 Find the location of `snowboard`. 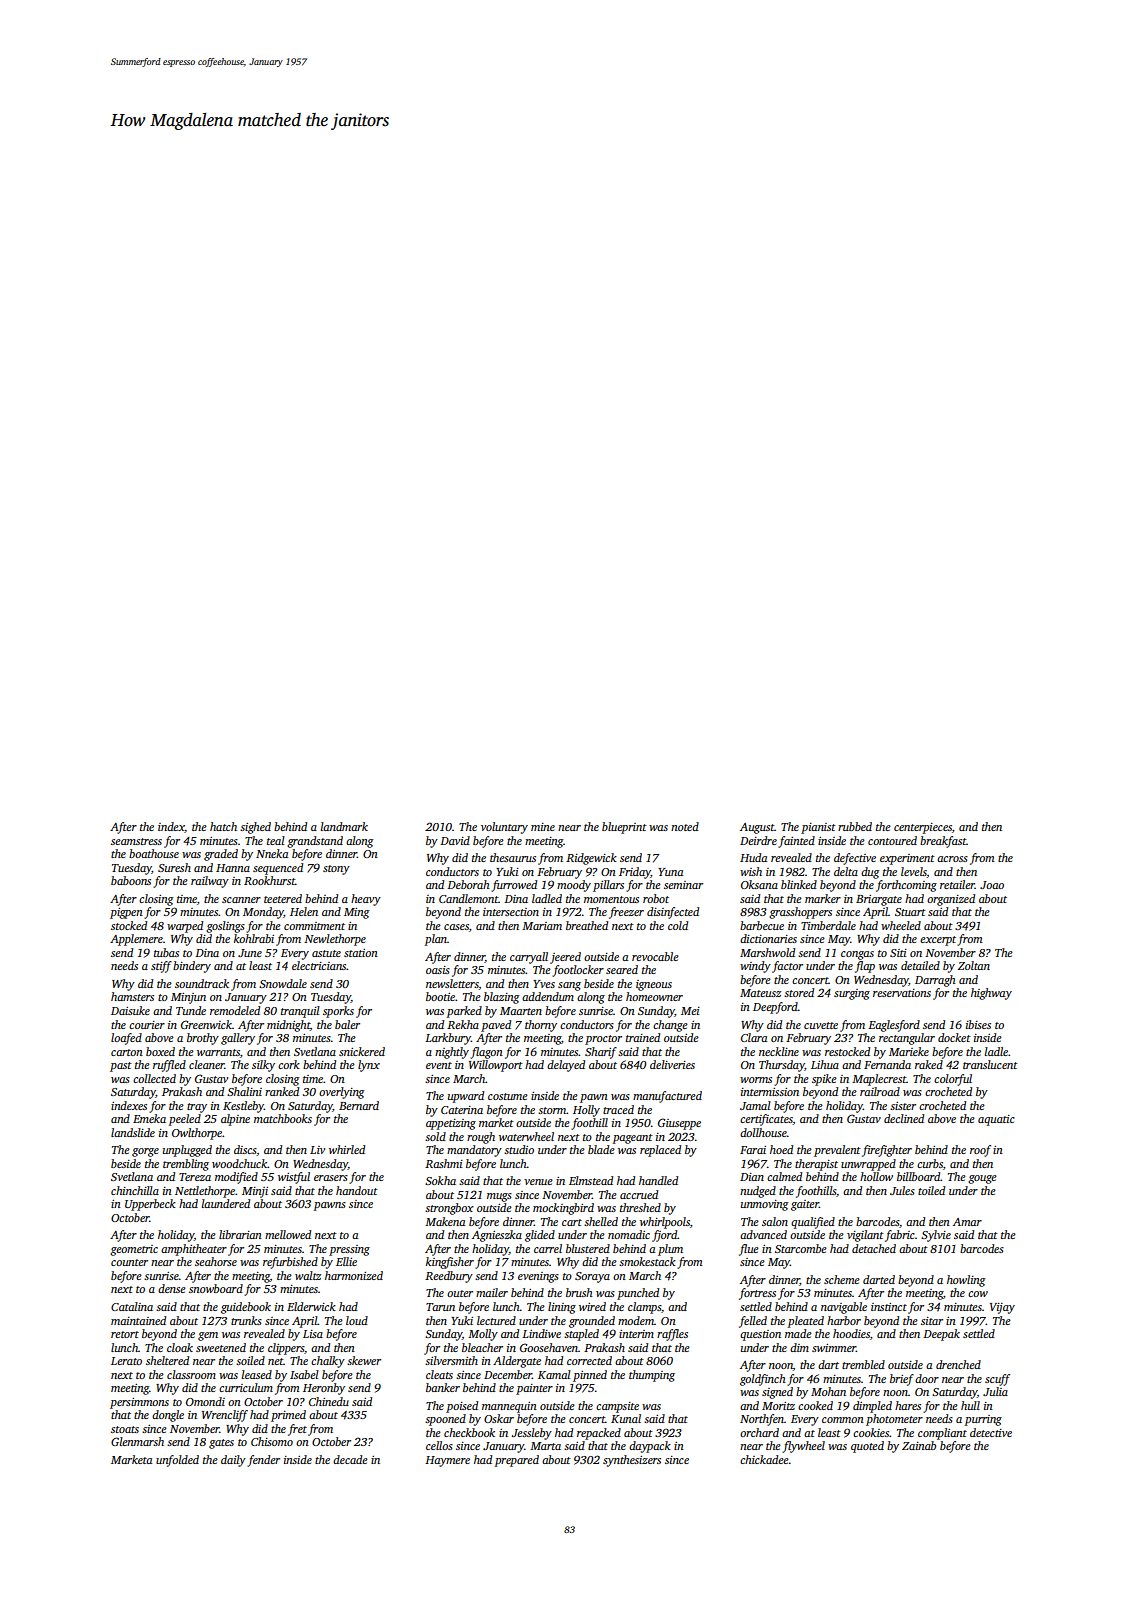

snowboard is located at coordinates (216, 1288).
